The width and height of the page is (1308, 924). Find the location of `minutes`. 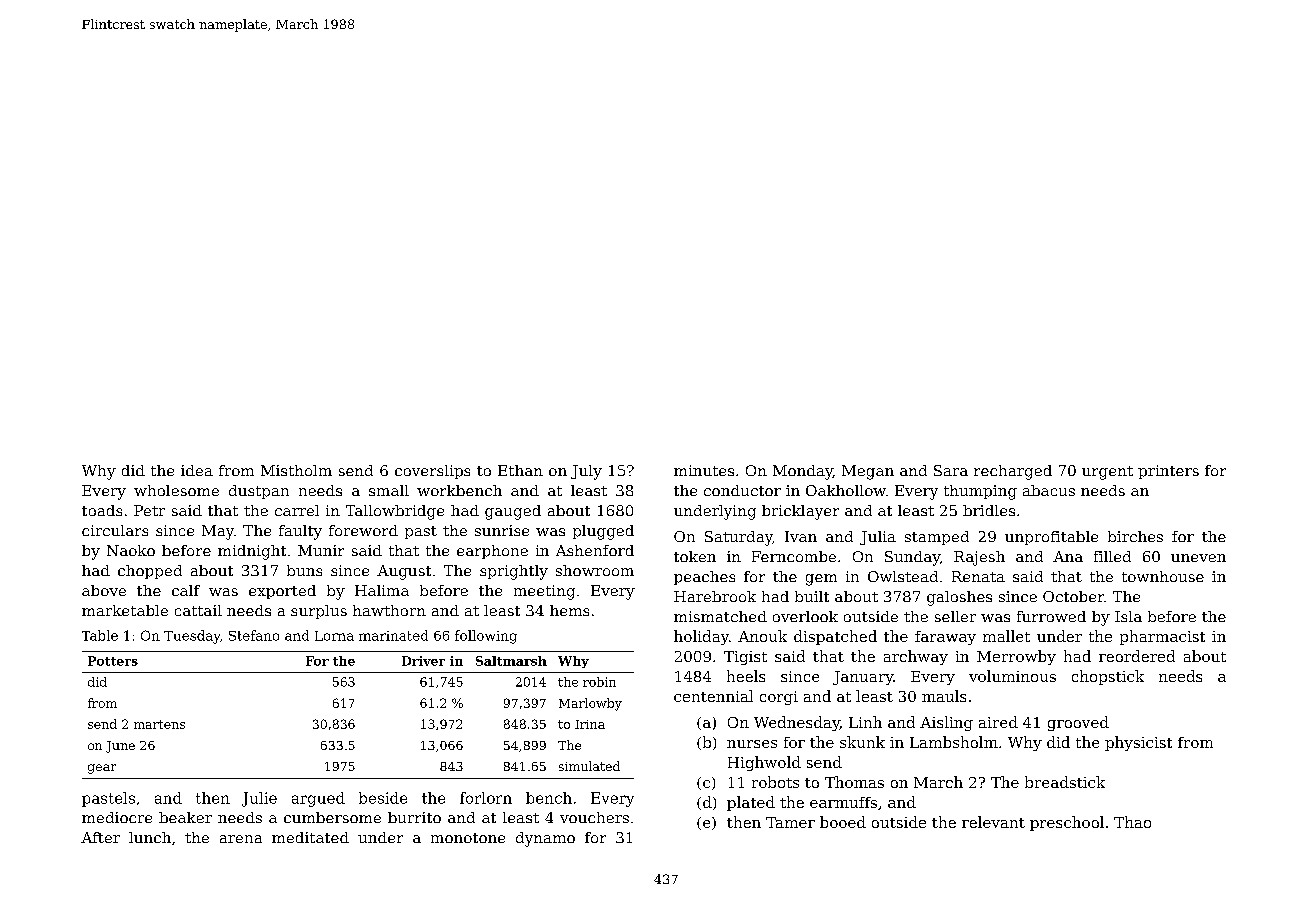

minutes is located at coordinates (704, 470).
